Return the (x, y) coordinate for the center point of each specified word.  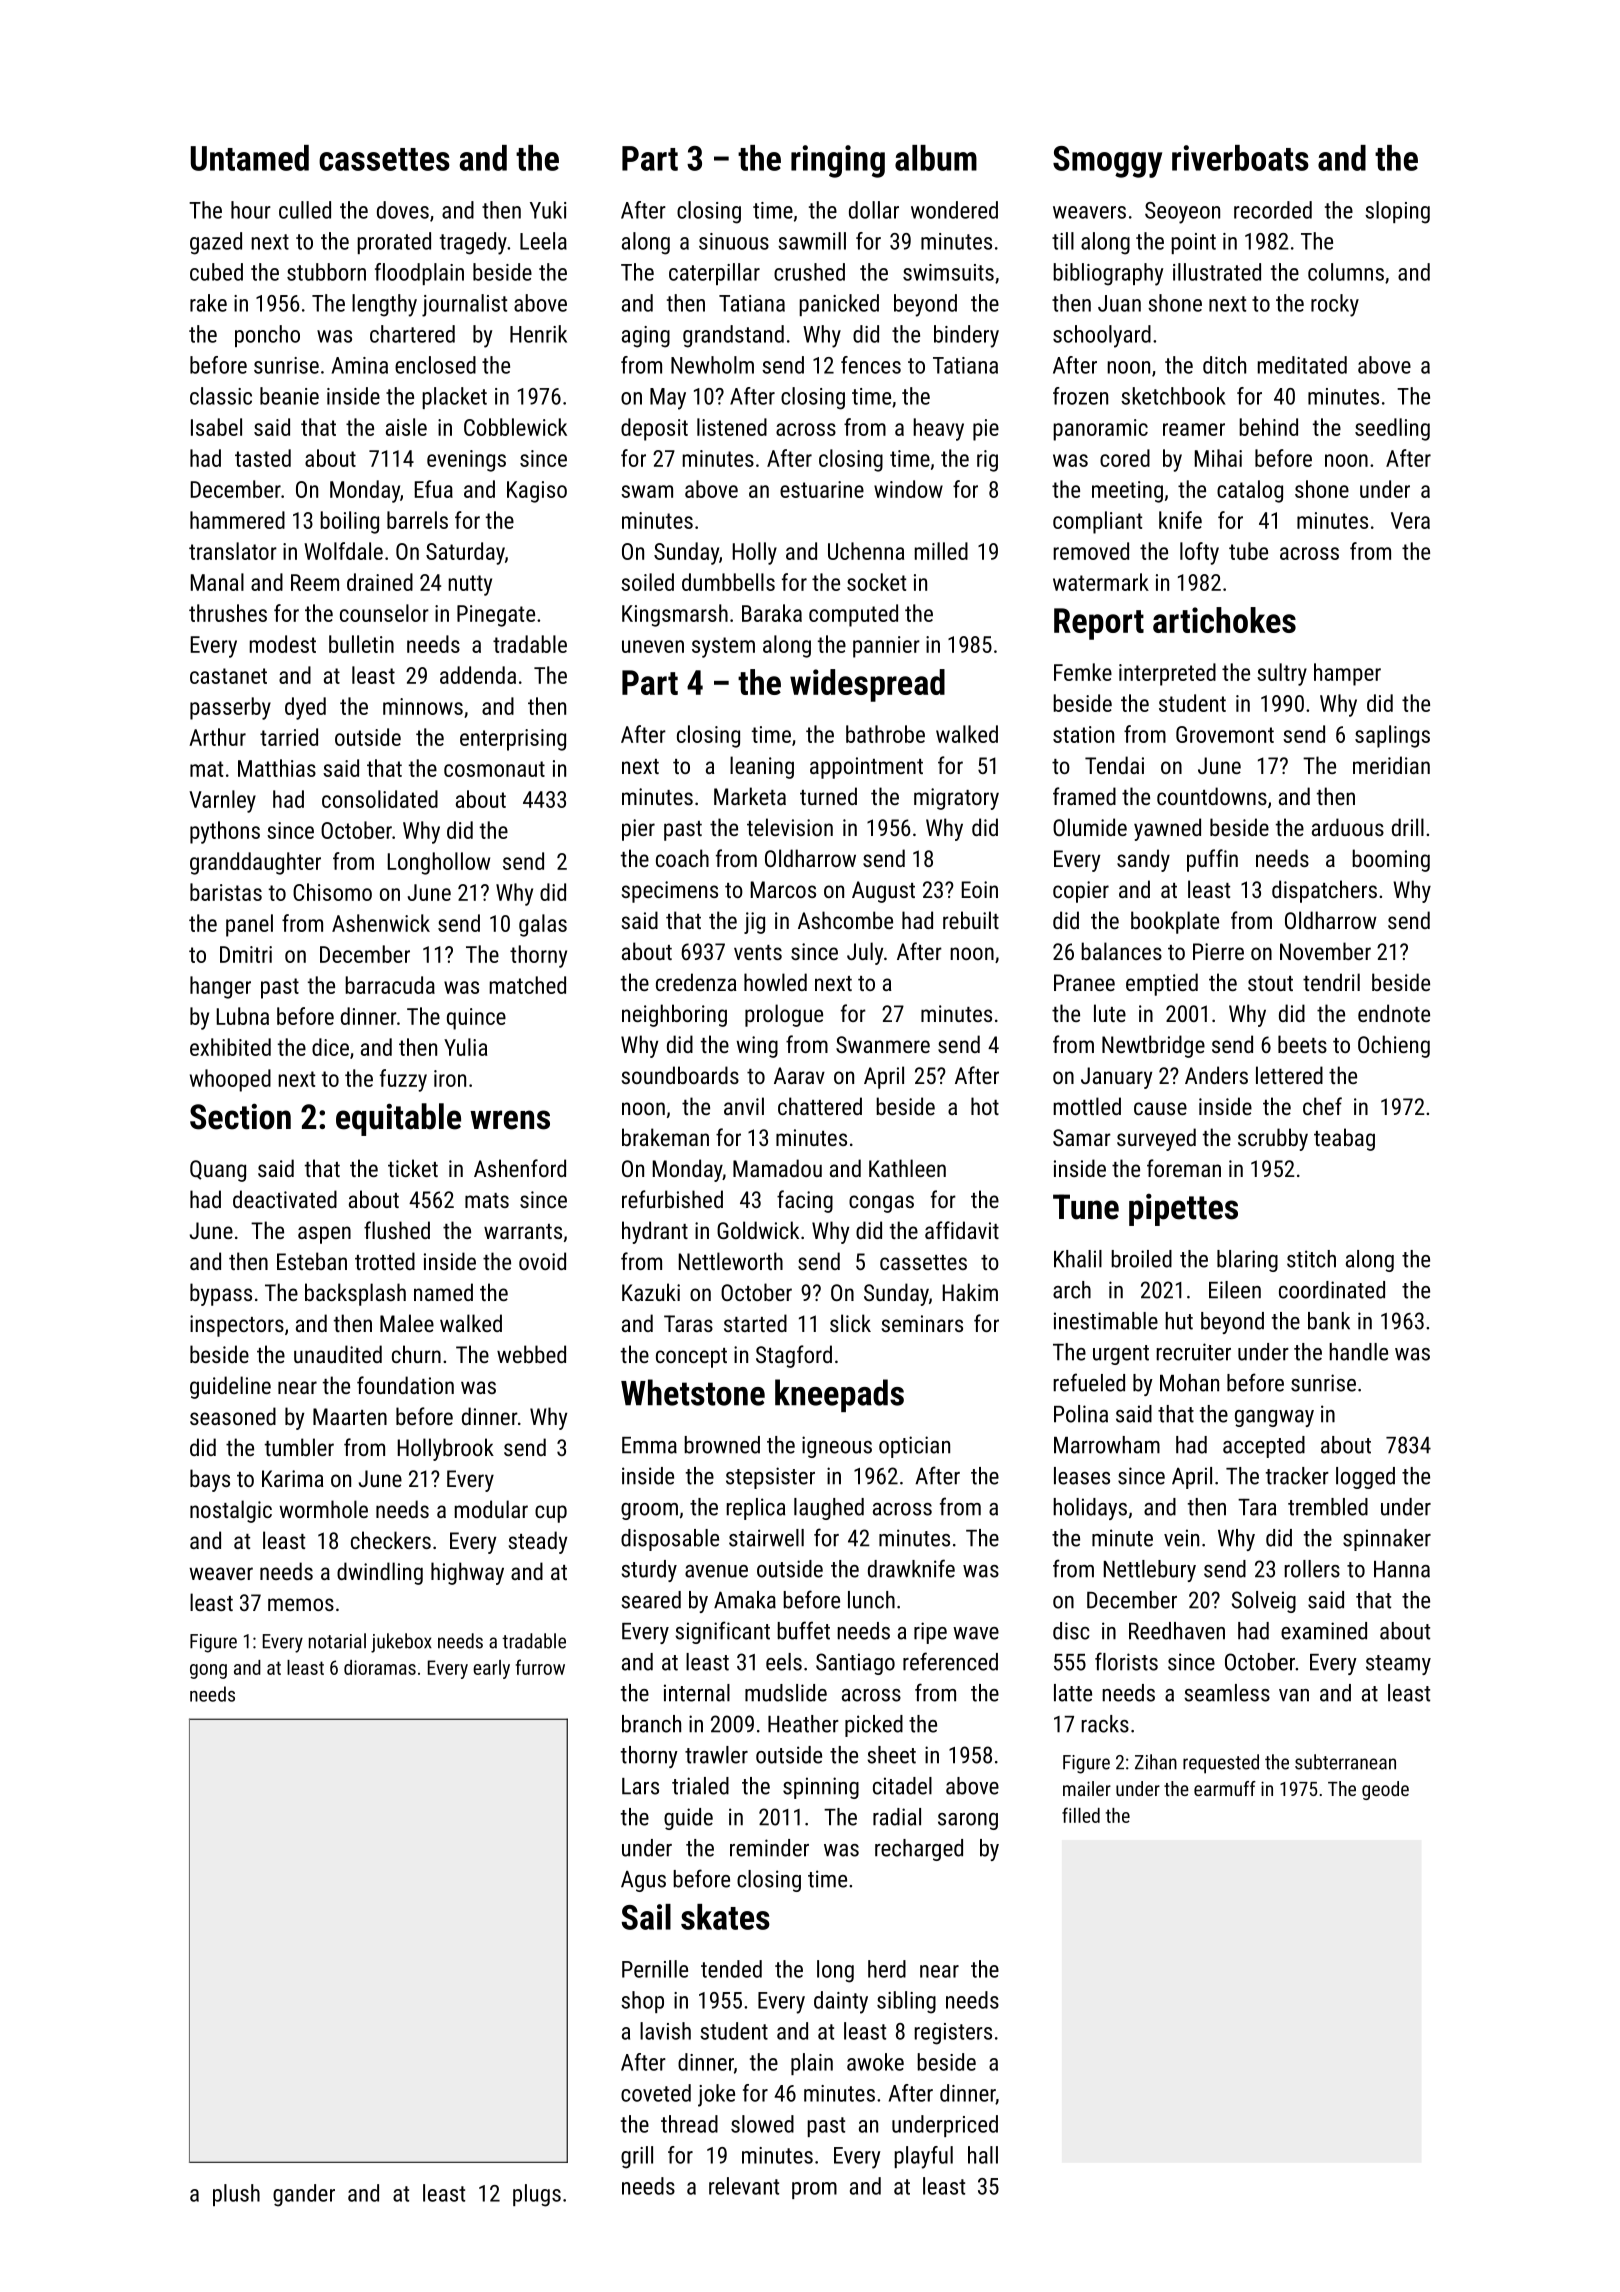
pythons (225, 832)
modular (491, 1509)
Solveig (1264, 1602)
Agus (643, 1881)
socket (876, 582)
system (723, 647)
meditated (1302, 365)
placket (454, 398)
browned (722, 1445)
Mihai (1218, 458)
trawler (716, 1755)
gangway (1274, 1418)
